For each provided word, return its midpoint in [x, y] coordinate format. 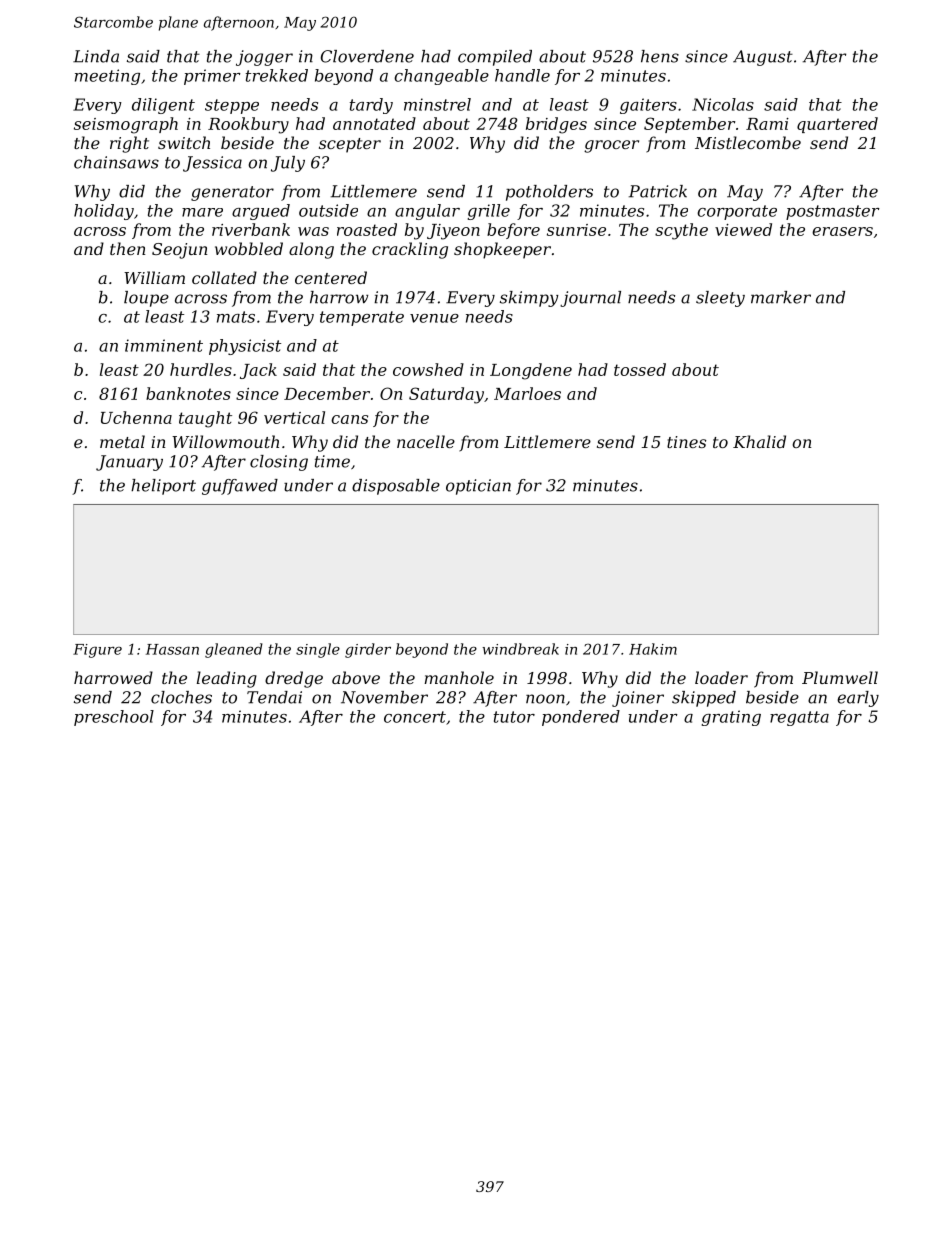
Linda [96, 56]
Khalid [759, 441]
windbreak [520, 649]
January [129, 463]
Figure [97, 651]
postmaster [833, 212]
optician [478, 487]
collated [224, 277]
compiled [495, 58]
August [763, 58]
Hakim [653, 649]
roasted [367, 229]
